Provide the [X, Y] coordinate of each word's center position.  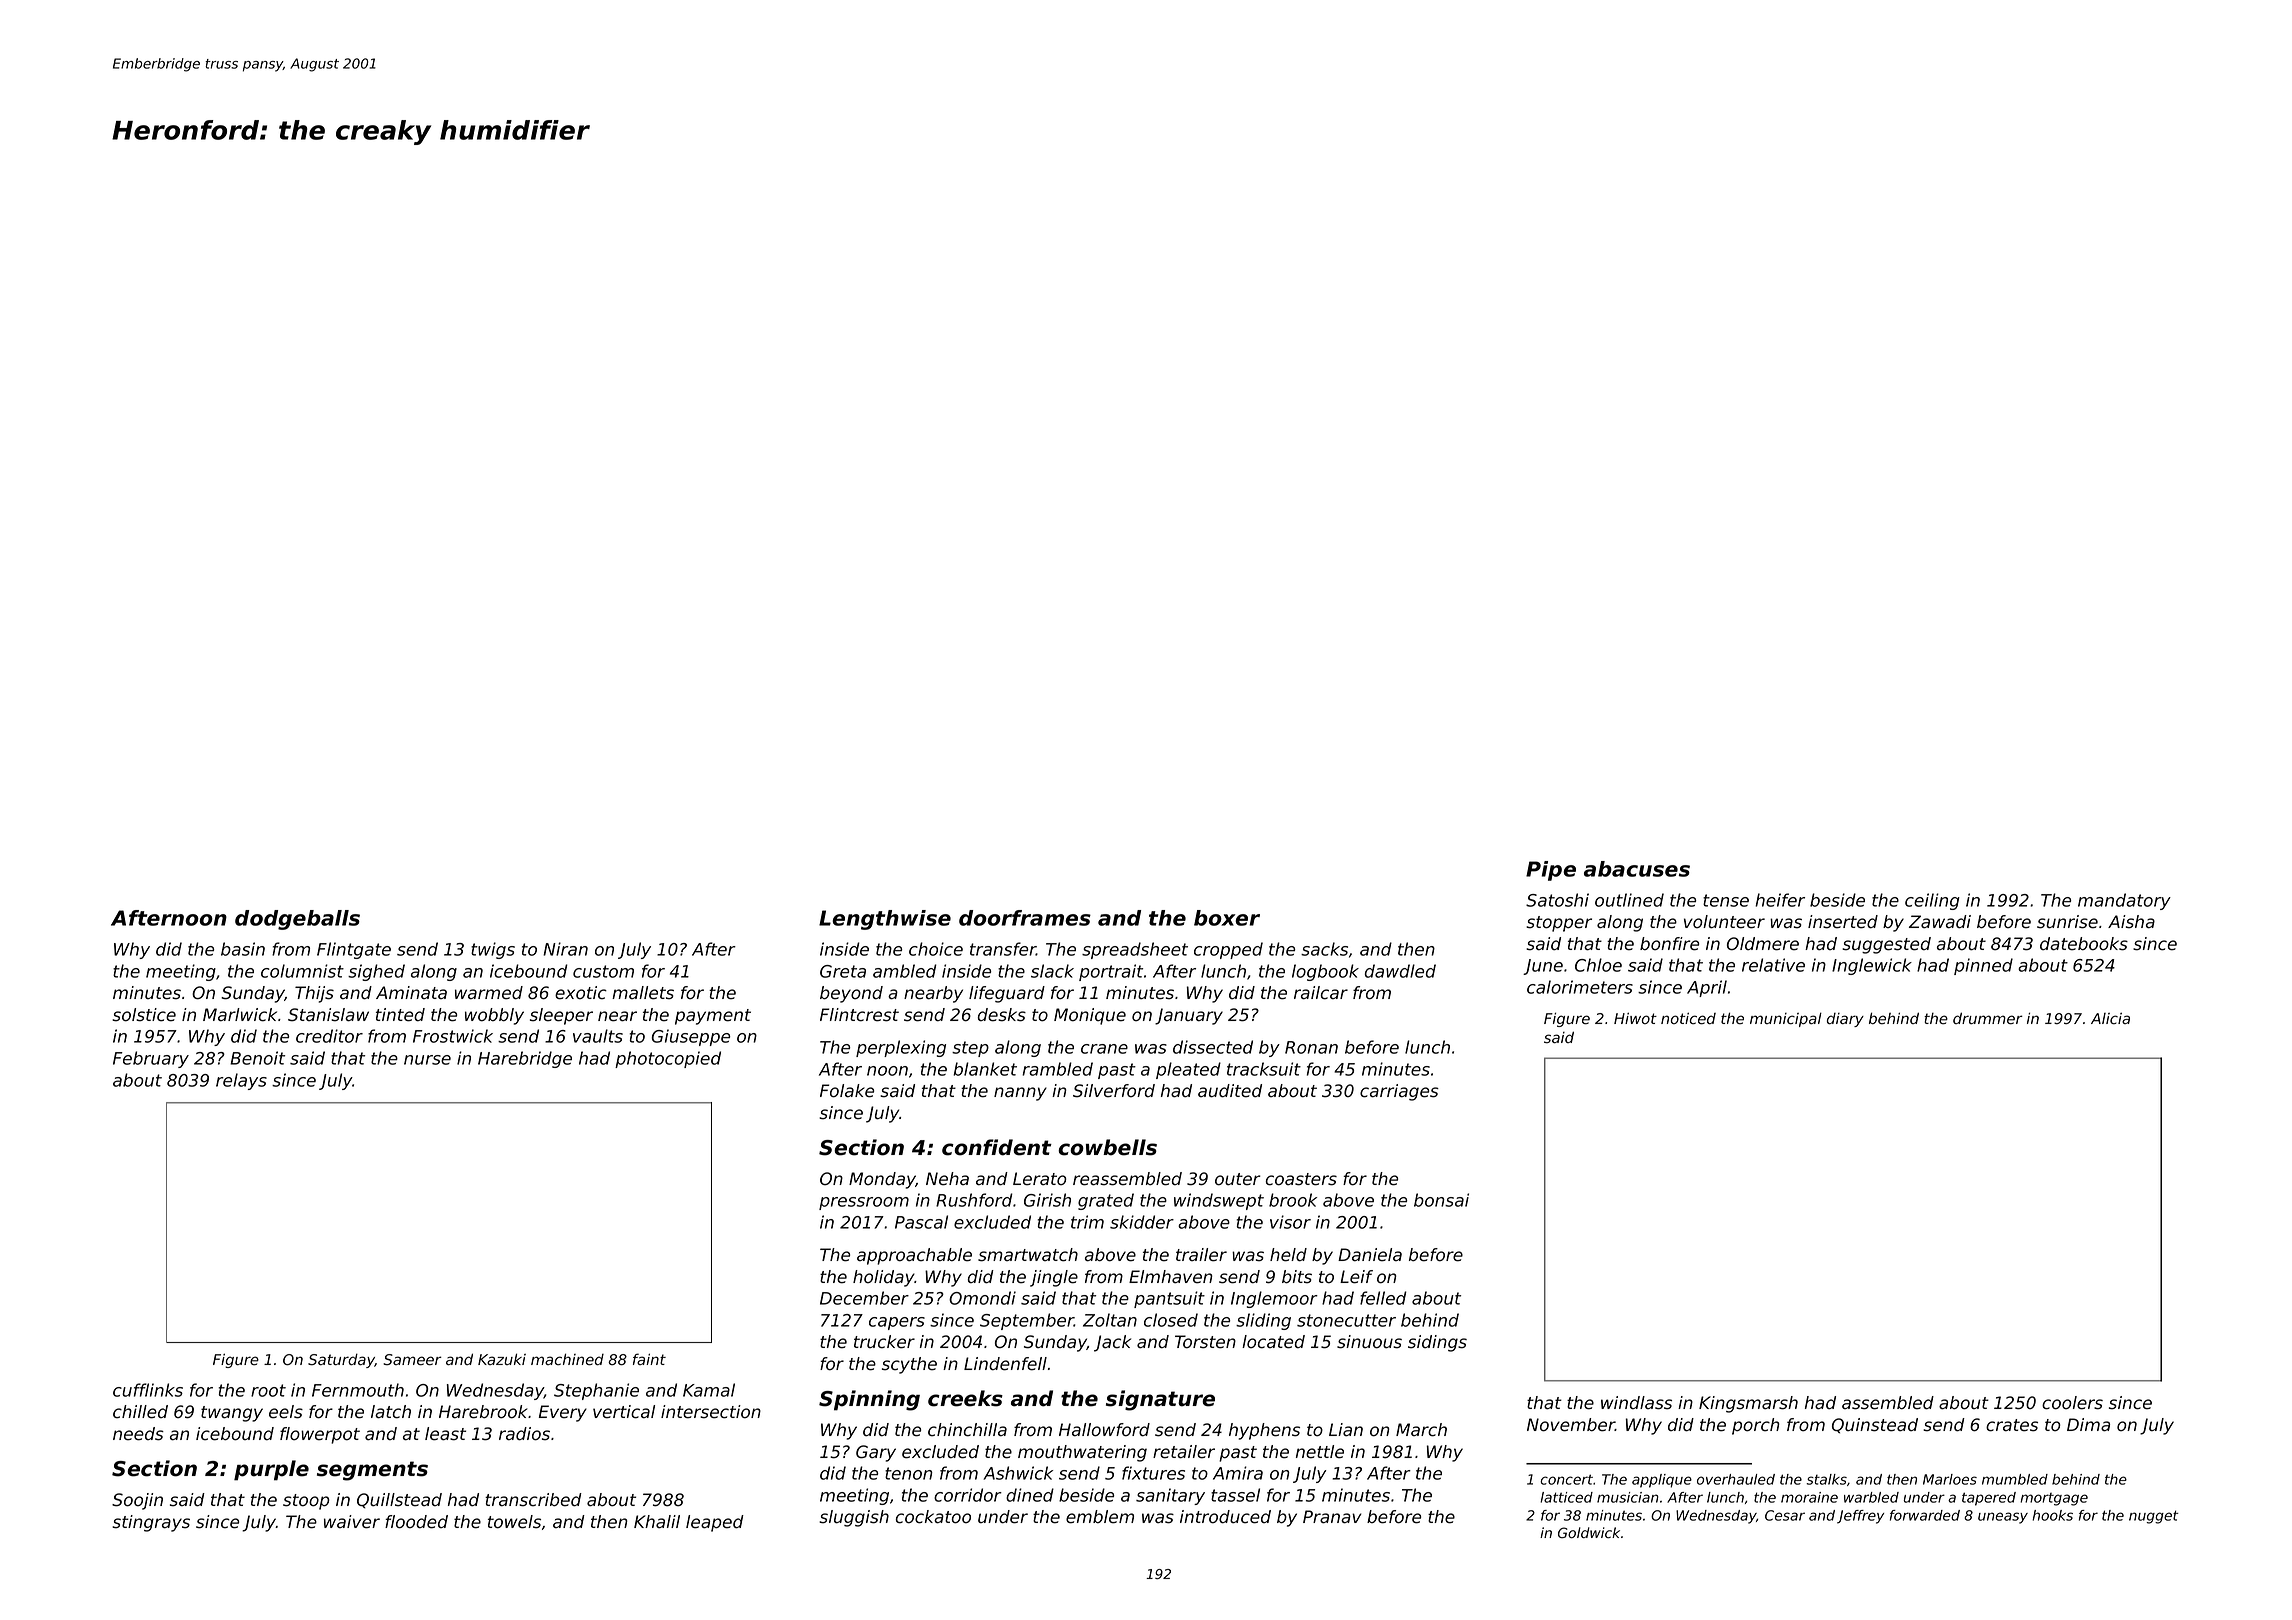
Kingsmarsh [1748, 1404]
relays [241, 1081]
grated [1106, 1201]
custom [603, 971]
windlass [1636, 1403]
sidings [1437, 1343]
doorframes [1025, 918]
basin [243, 949]
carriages [1399, 1092]
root [268, 1390]
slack [1052, 971]
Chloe [1598, 965]
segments [372, 1471]
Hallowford [1104, 1430]
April [1707, 988]
